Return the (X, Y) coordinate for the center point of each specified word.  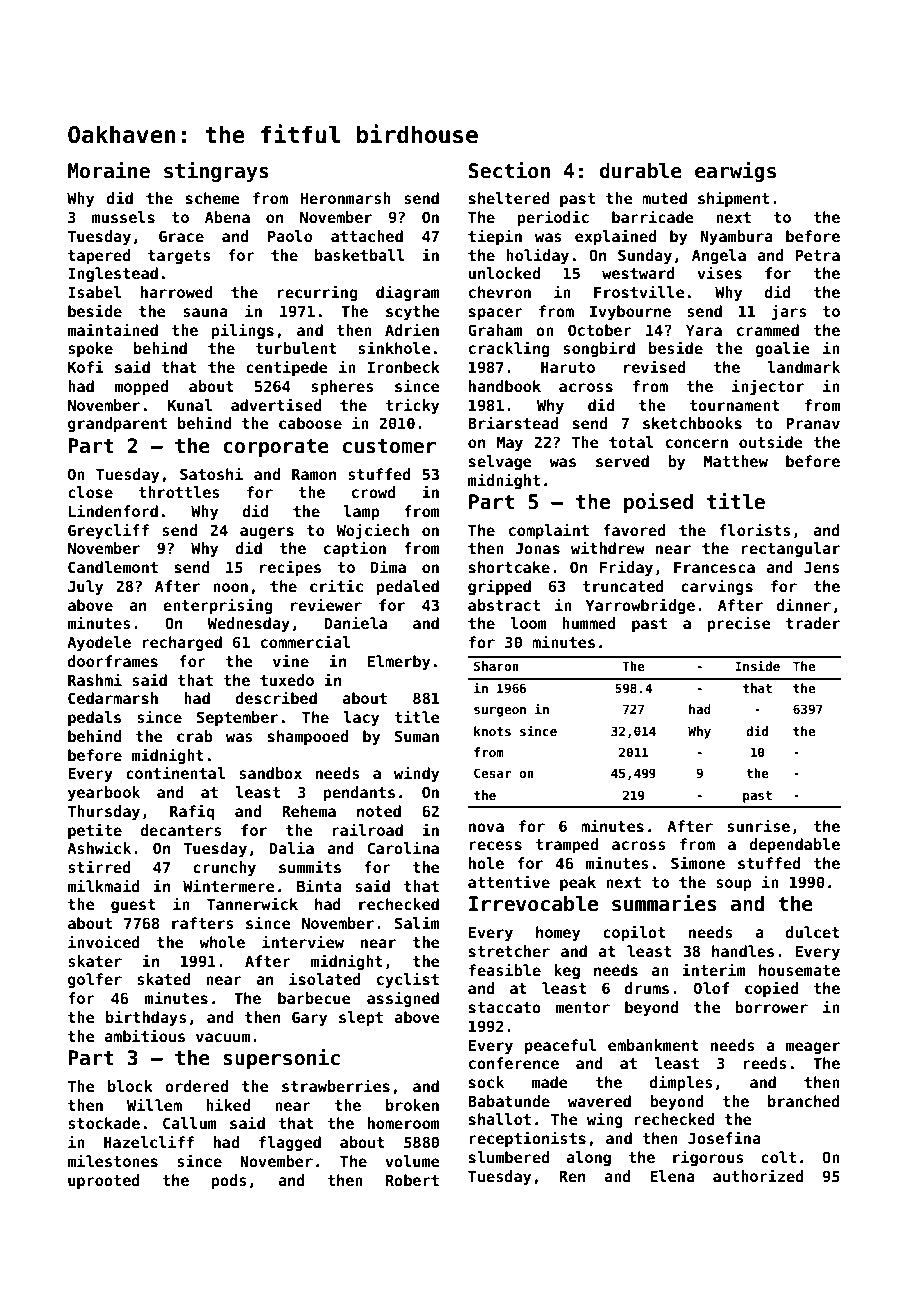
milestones (113, 1160)
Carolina (403, 847)
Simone (698, 862)
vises (720, 272)
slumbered (509, 1157)
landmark (803, 367)
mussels (123, 217)
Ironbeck (404, 367)
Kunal (190, 405)
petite (95, 831)
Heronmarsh (346, 198)
